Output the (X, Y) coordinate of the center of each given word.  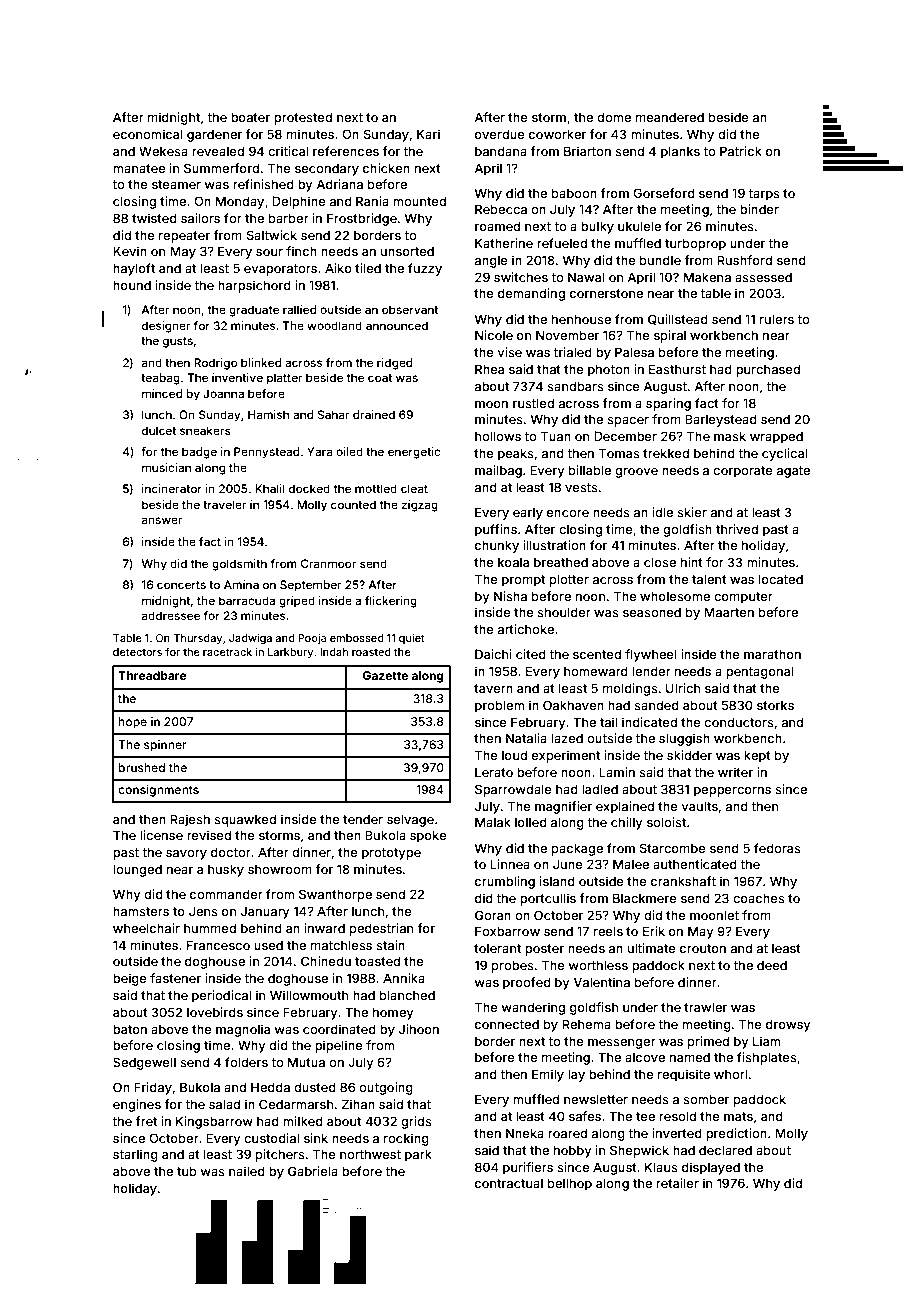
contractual (509, 1183)
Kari (428, 134)
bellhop (570, 1184)
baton (130, 1029)
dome (614, 117)
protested (303, 118)
